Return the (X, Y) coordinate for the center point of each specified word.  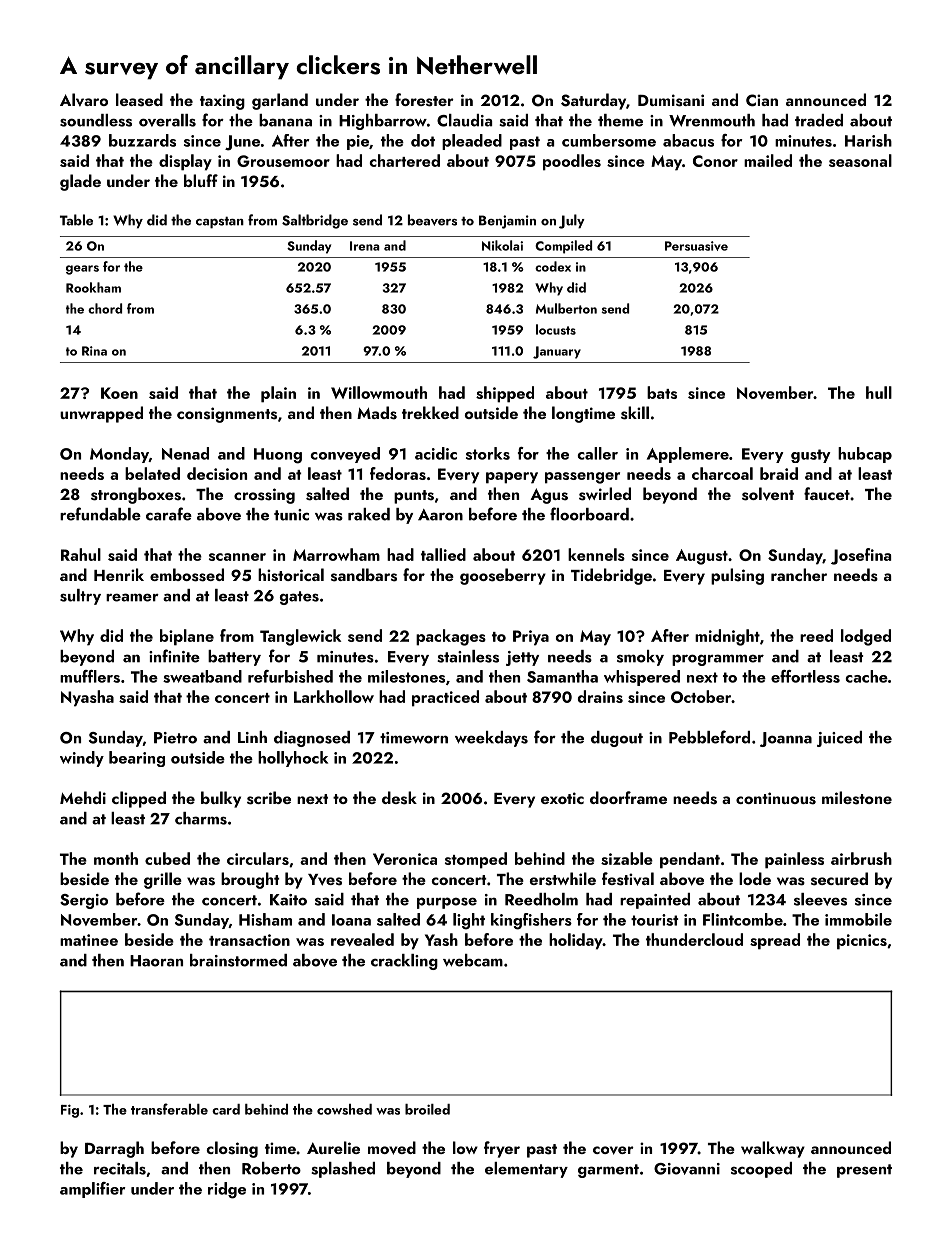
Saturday (593, 101)
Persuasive (696, 246)
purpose (447, 903)
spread (775, 941)
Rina (94, 351)
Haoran (156, 961)
